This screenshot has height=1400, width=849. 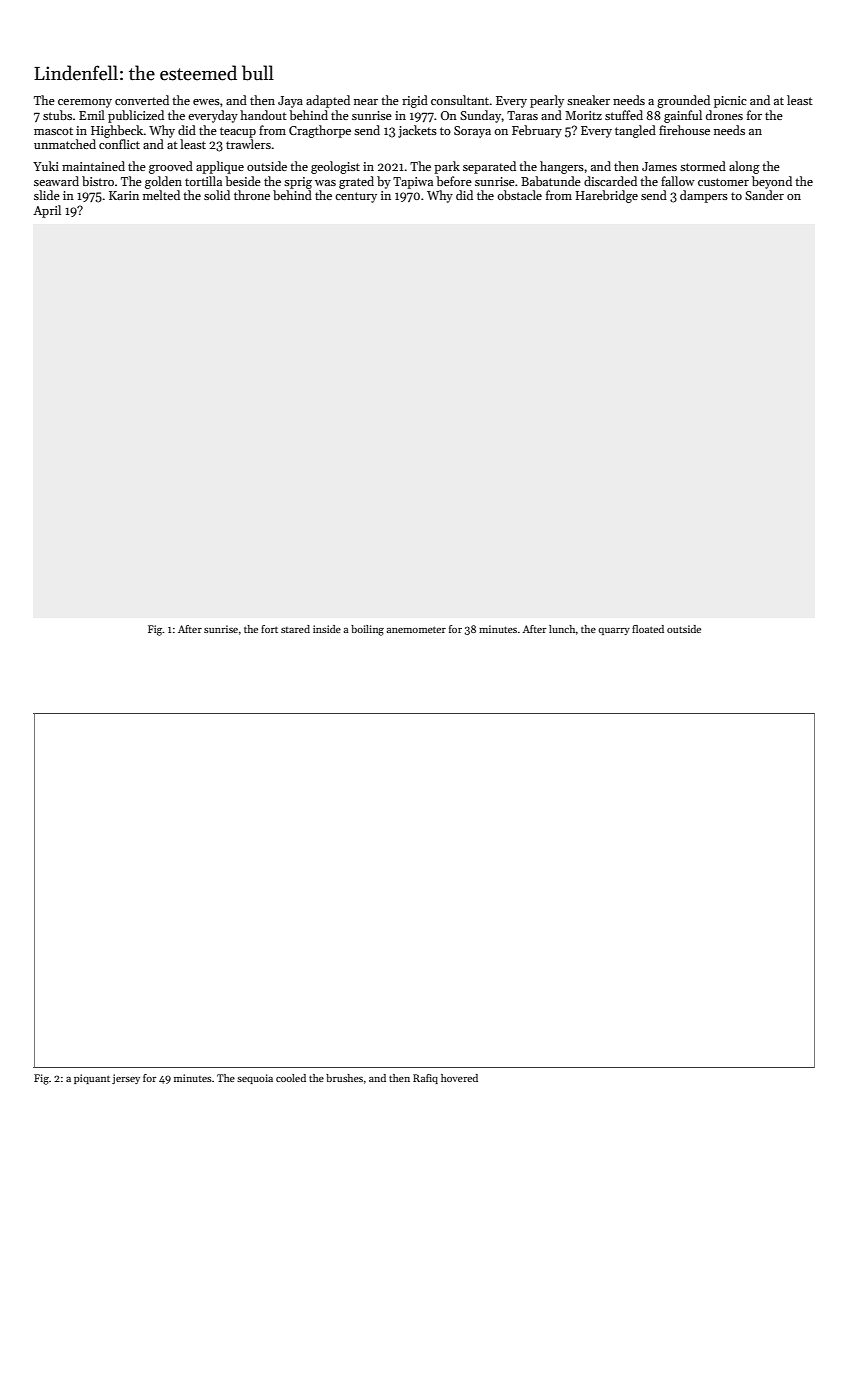 I want to click on sneaker, so click(x=588, y=100).
